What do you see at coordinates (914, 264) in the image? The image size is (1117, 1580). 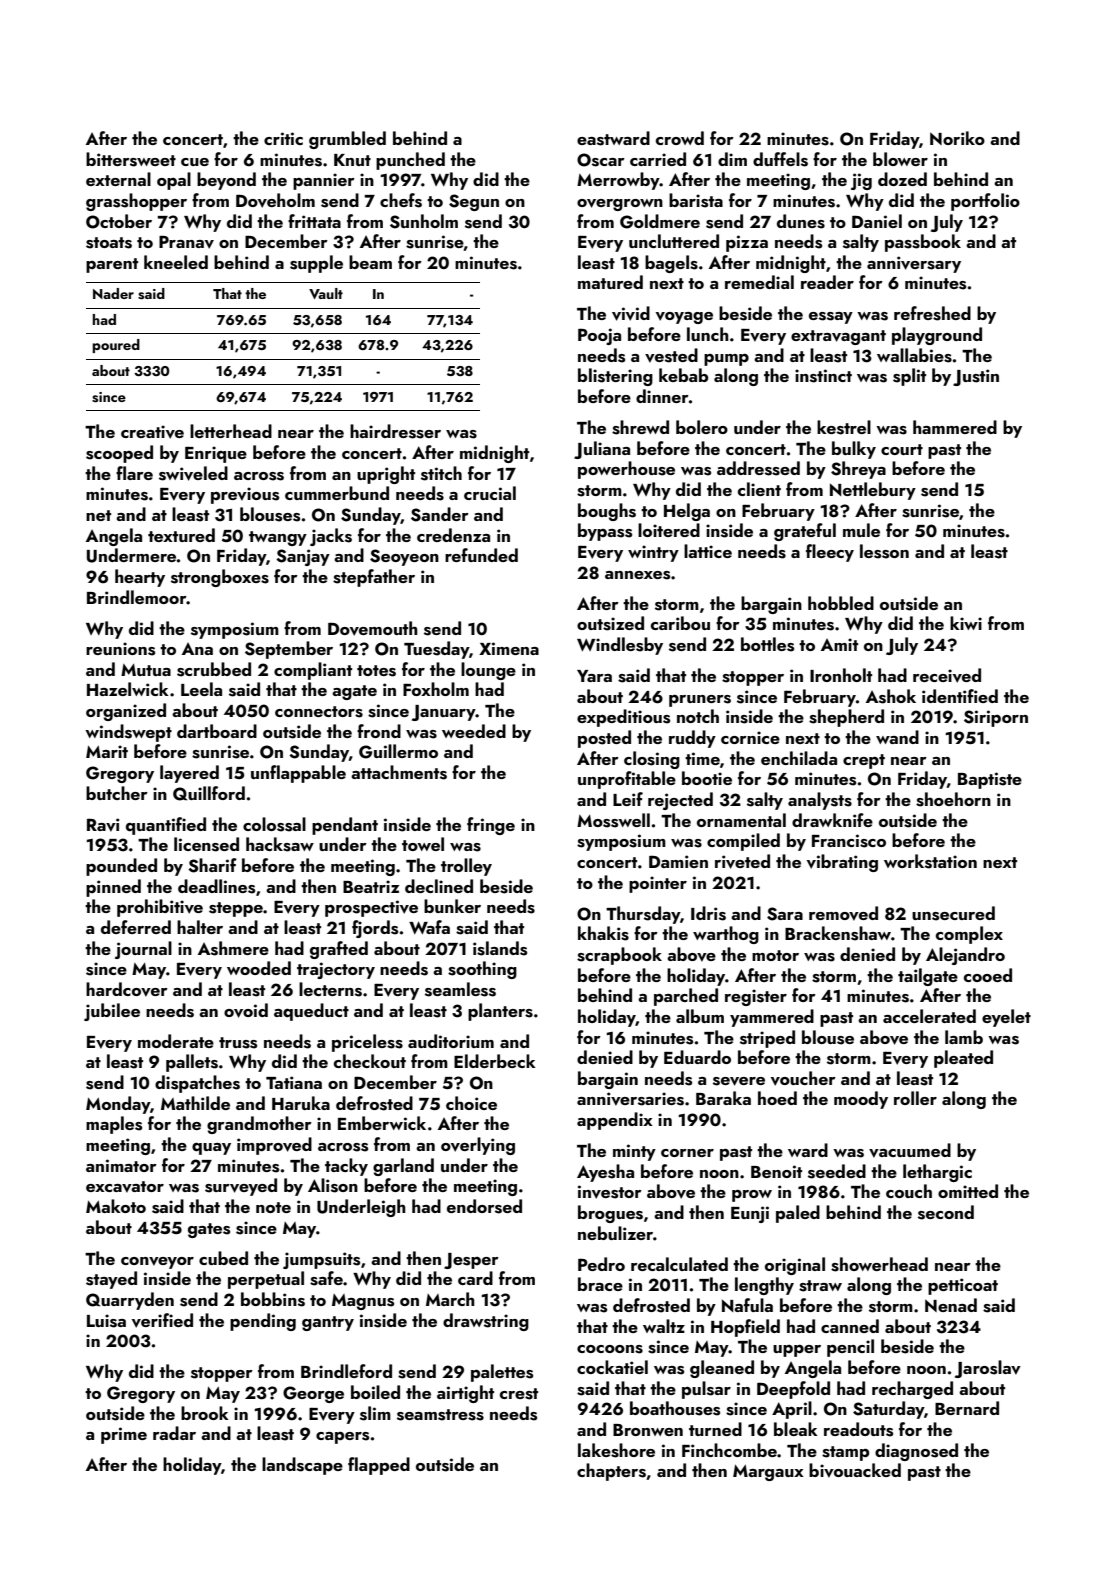 I see `anniversary` at bounding box center [914, 264].
